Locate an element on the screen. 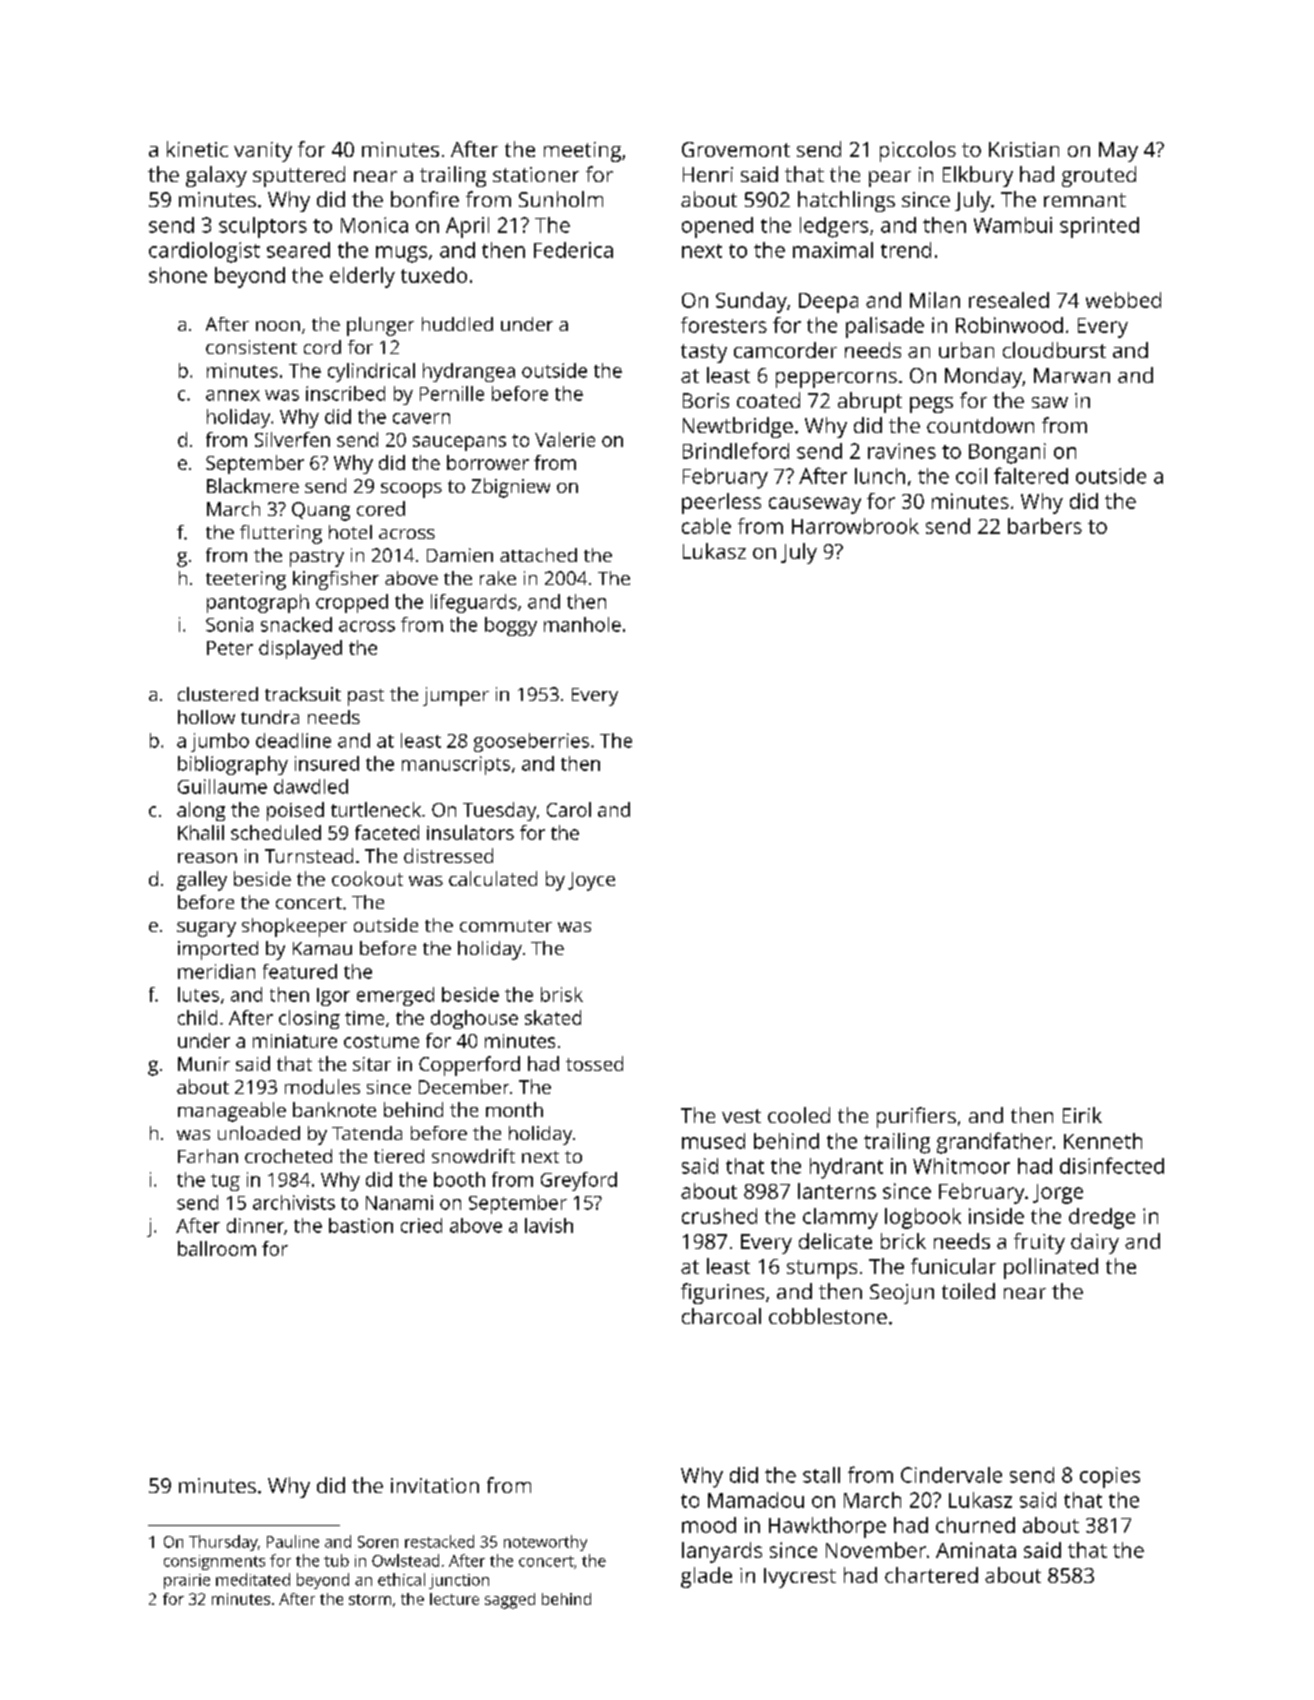 Image resolution: width=1314 pixels, height=1700 pixels. mused is located at coordinates (713, 1141).
